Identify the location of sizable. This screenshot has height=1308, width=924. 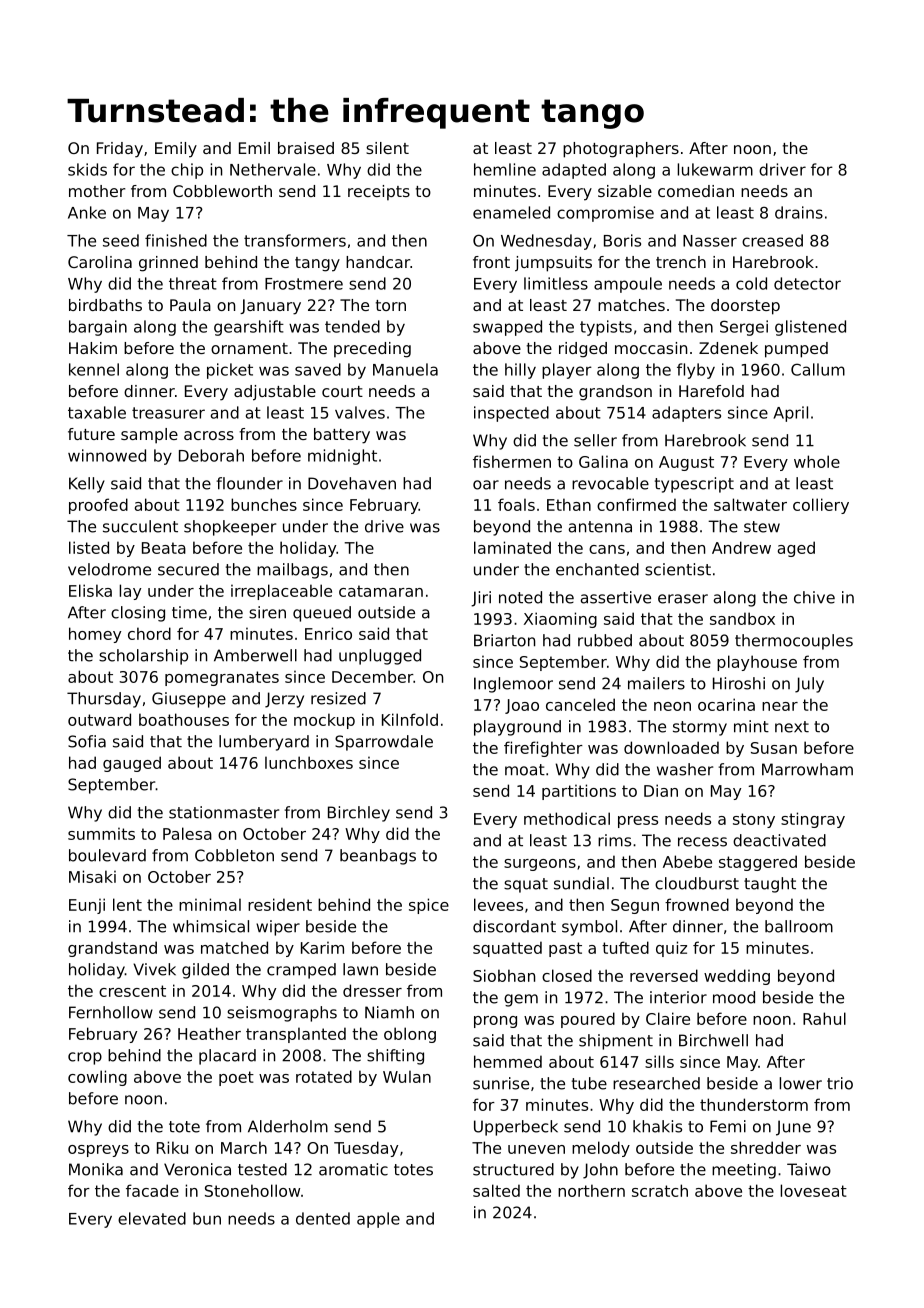
(625, 191).
